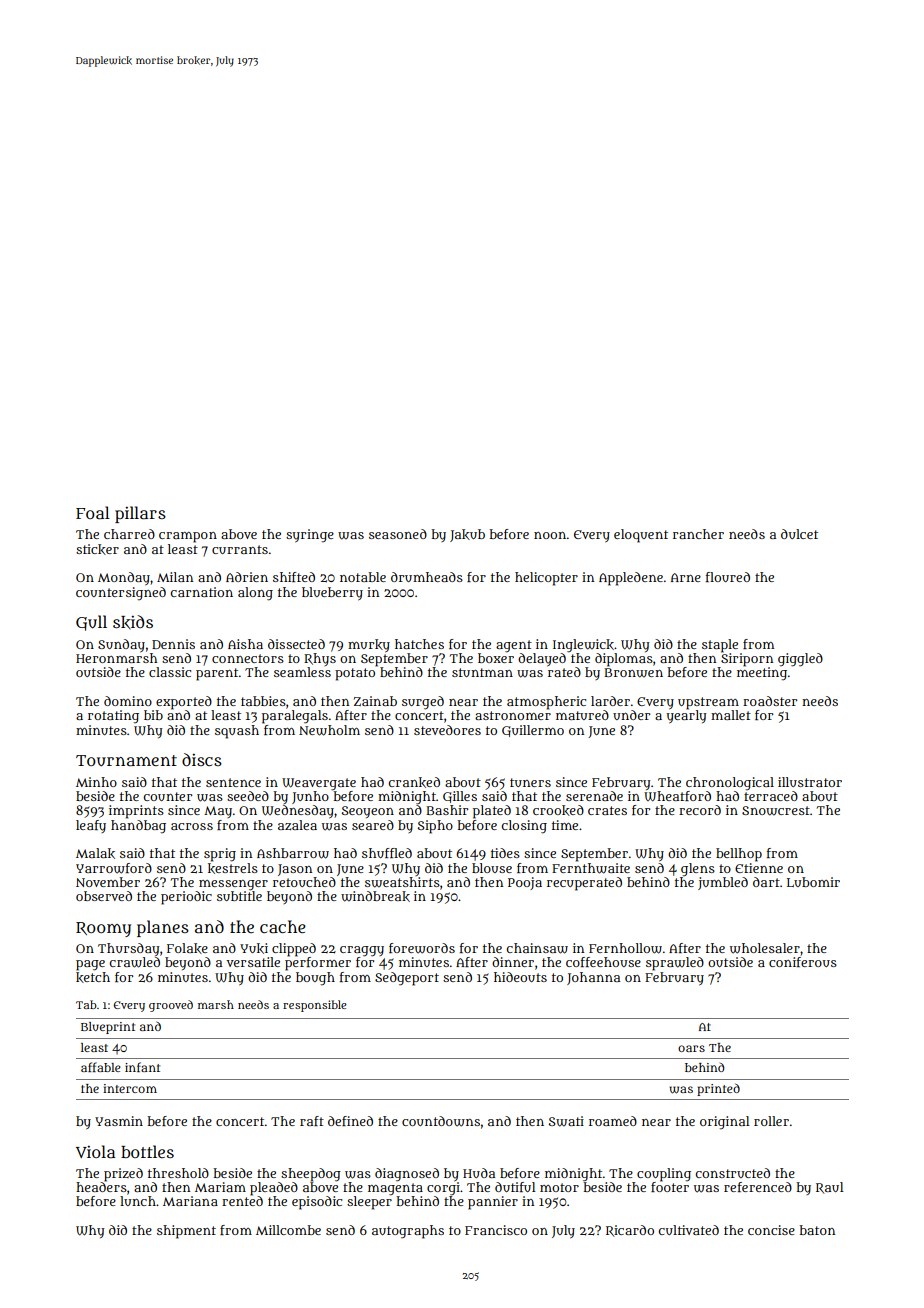 The width and height of the screenshot is (924, 1308). Describe the element at coordinates (124, 578) in the screenshot. I see `Monday` at that location.
